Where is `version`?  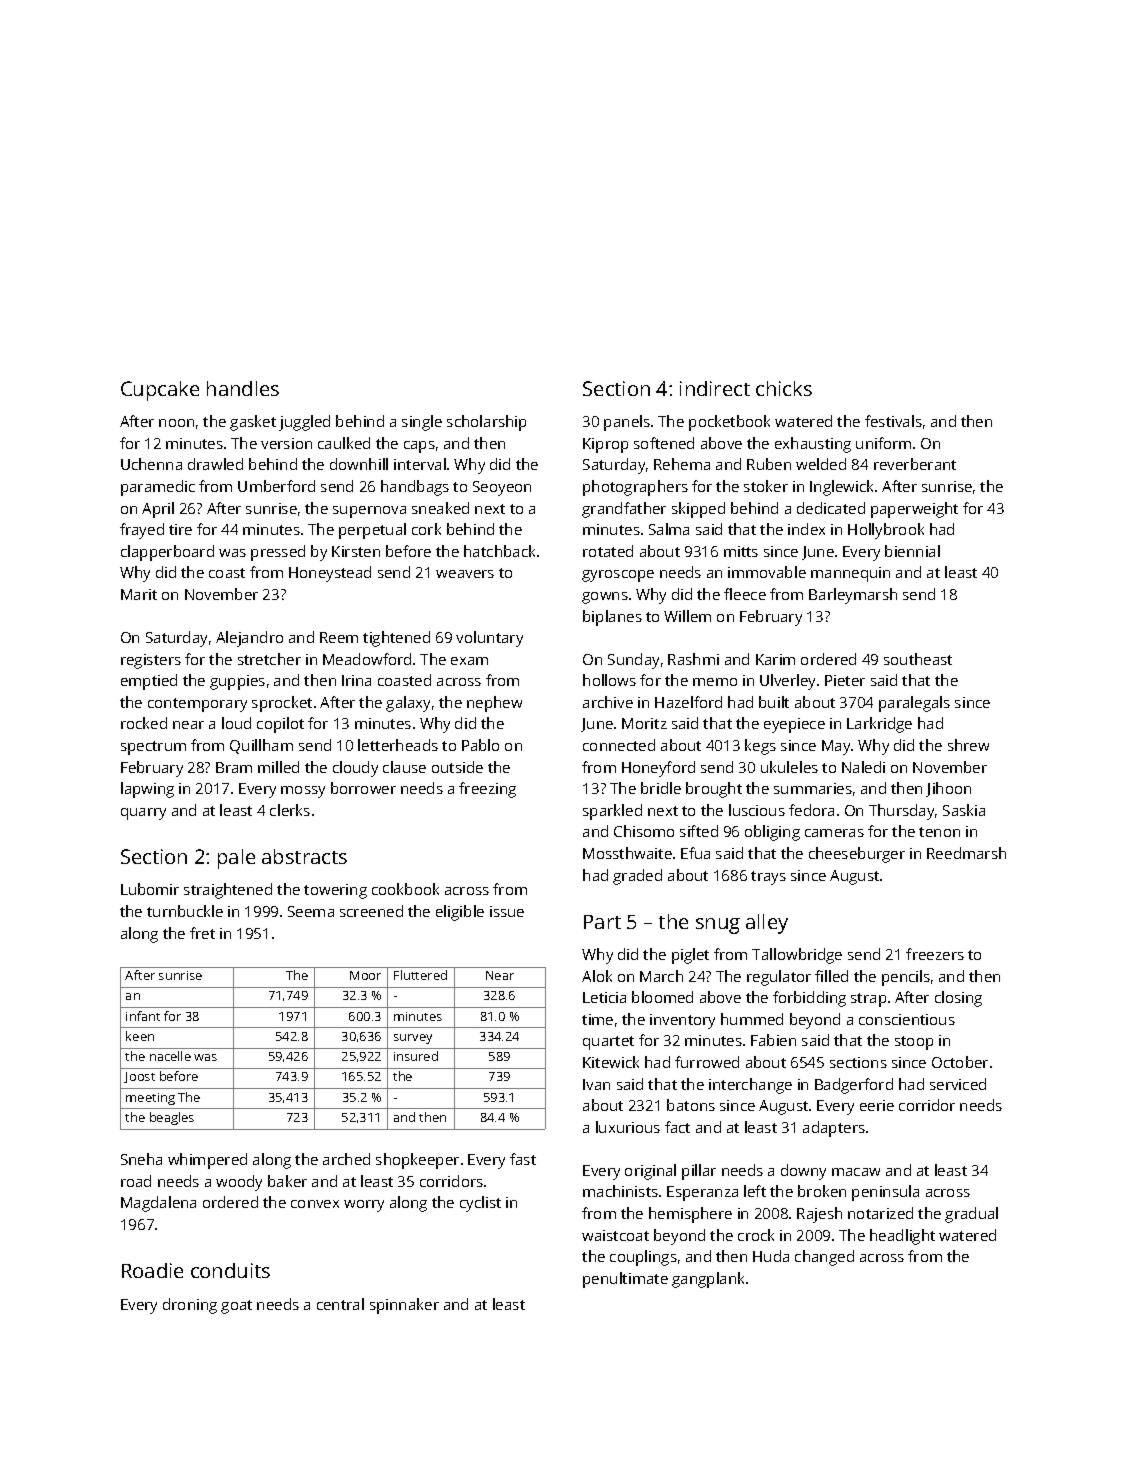
version is located at coordinates (286, 443).
